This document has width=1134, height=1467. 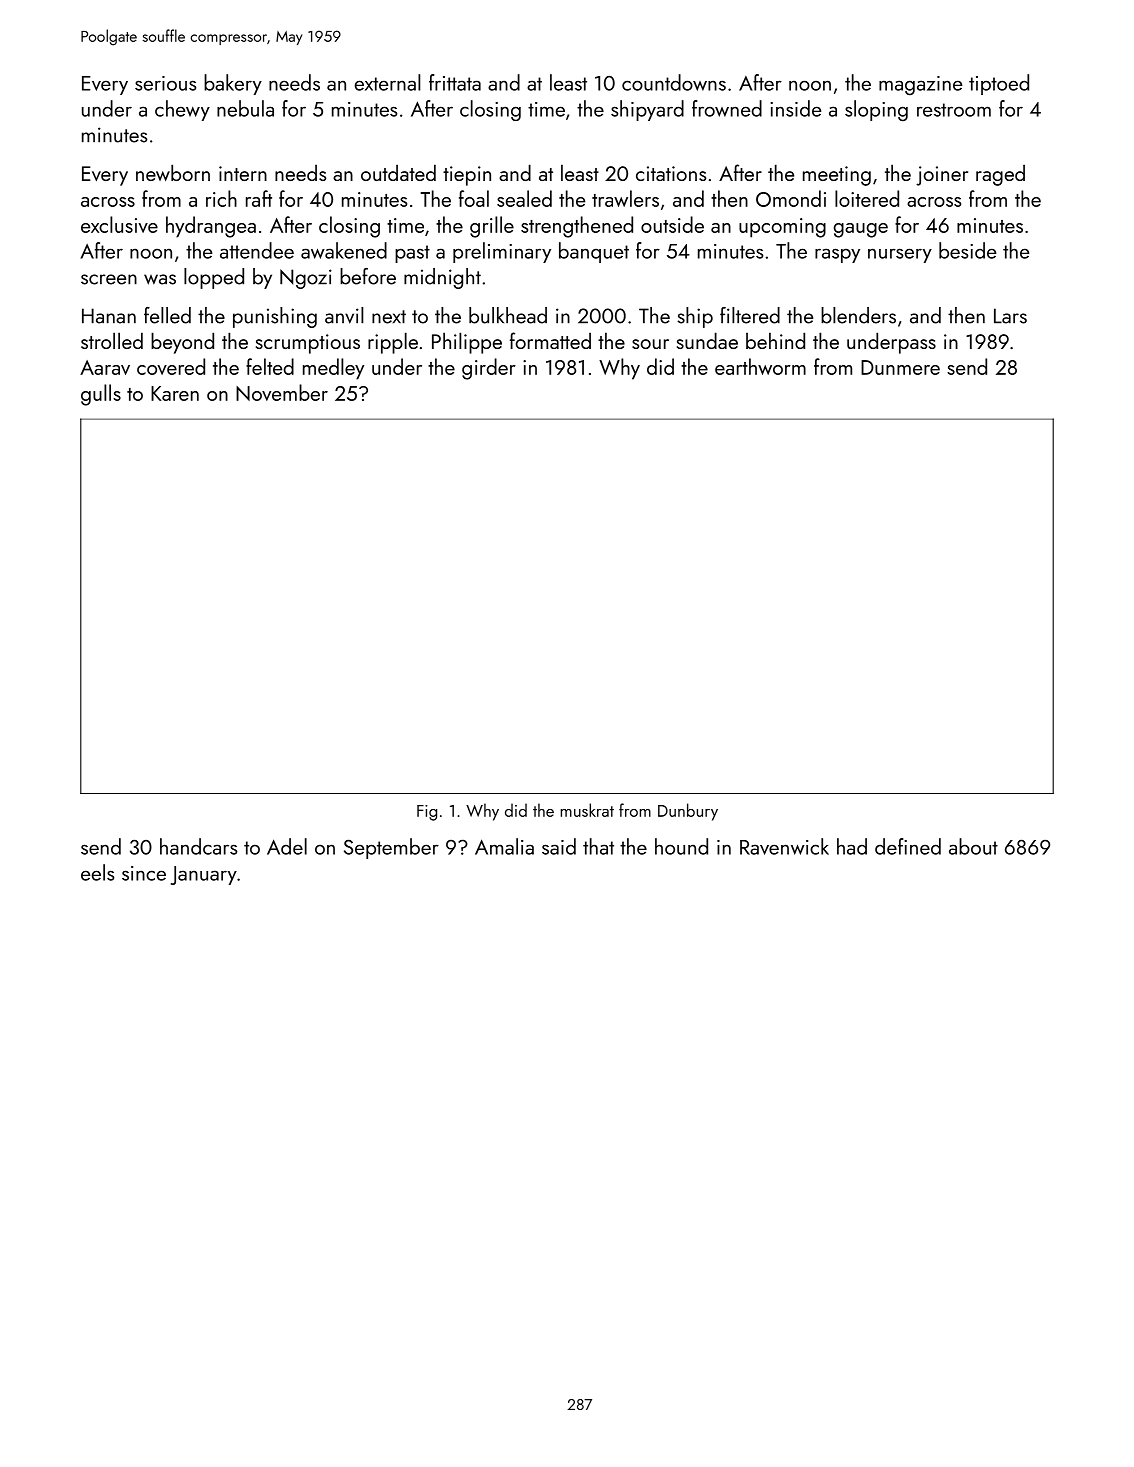 What do you see at coordinates (144, 873) in the document?
I see `since` at bounding box center [144, 873].
